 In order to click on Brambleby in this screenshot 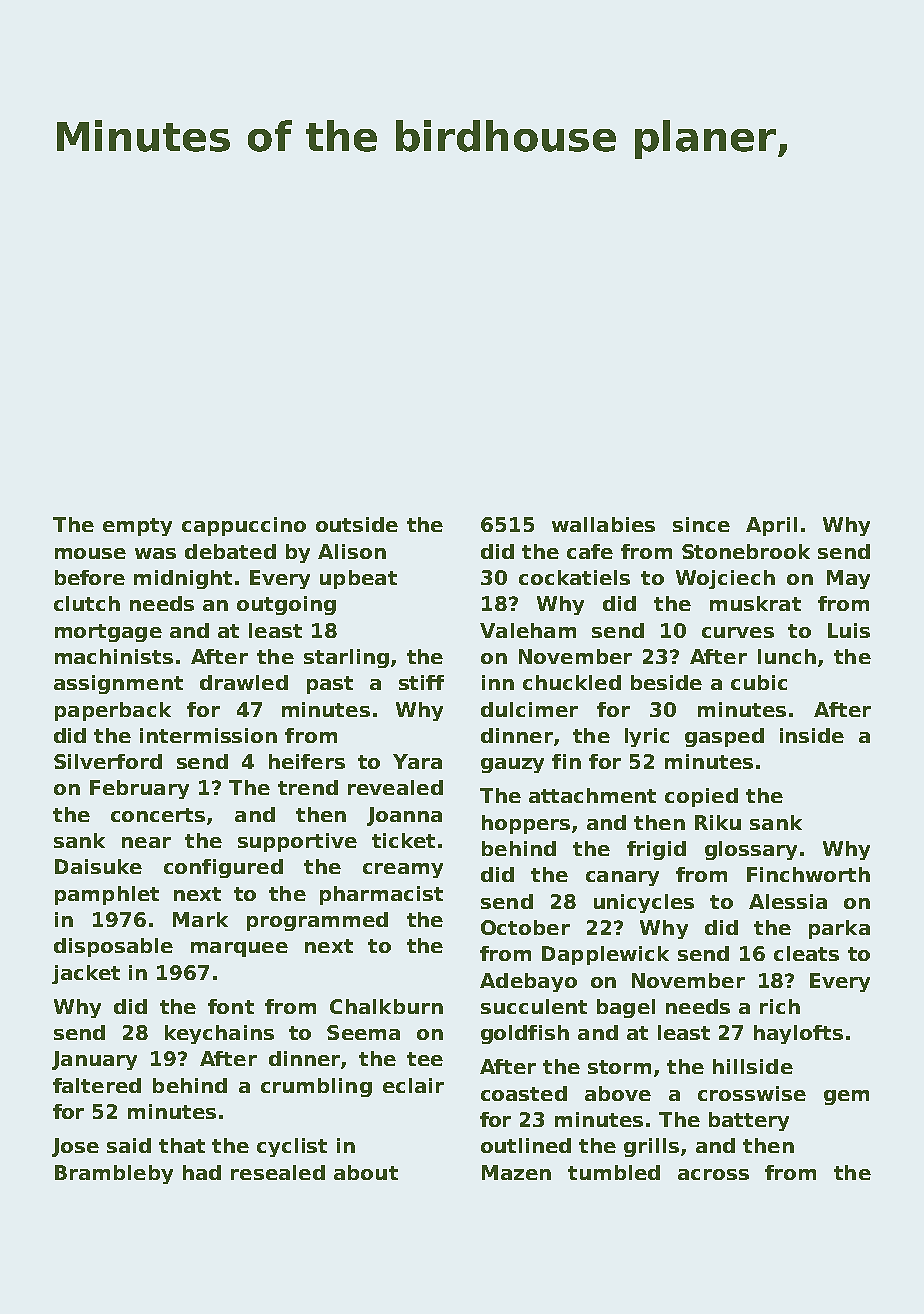, I will do `click(114, 1174)`.
